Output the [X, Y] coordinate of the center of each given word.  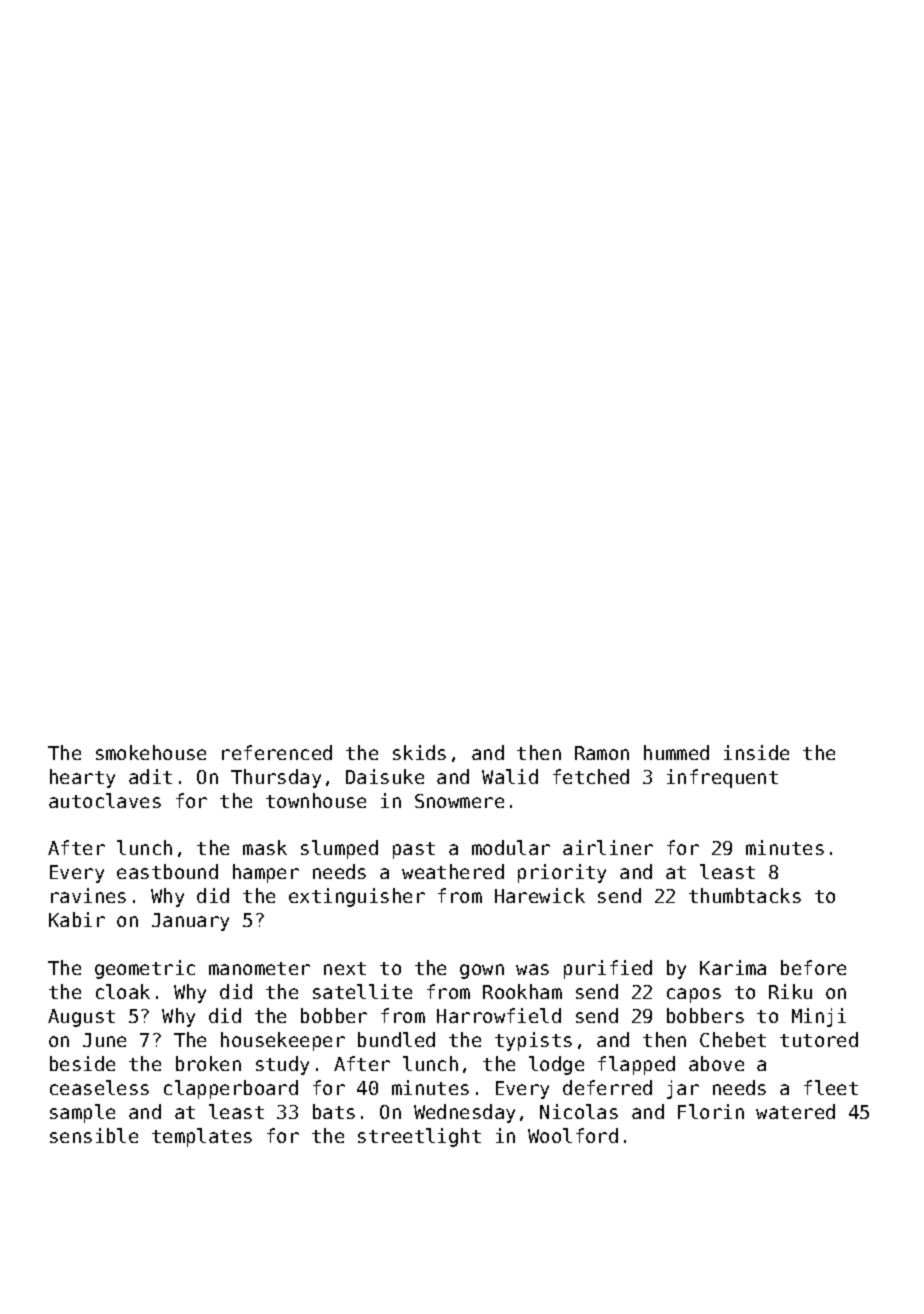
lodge [556, 1065]
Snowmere [459, 801]
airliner [608, 847]
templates [202, 1137]
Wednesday [464, 1113]
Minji [819, 1017]
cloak [123, 991]
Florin [711, 1111]
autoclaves [105, 800]
